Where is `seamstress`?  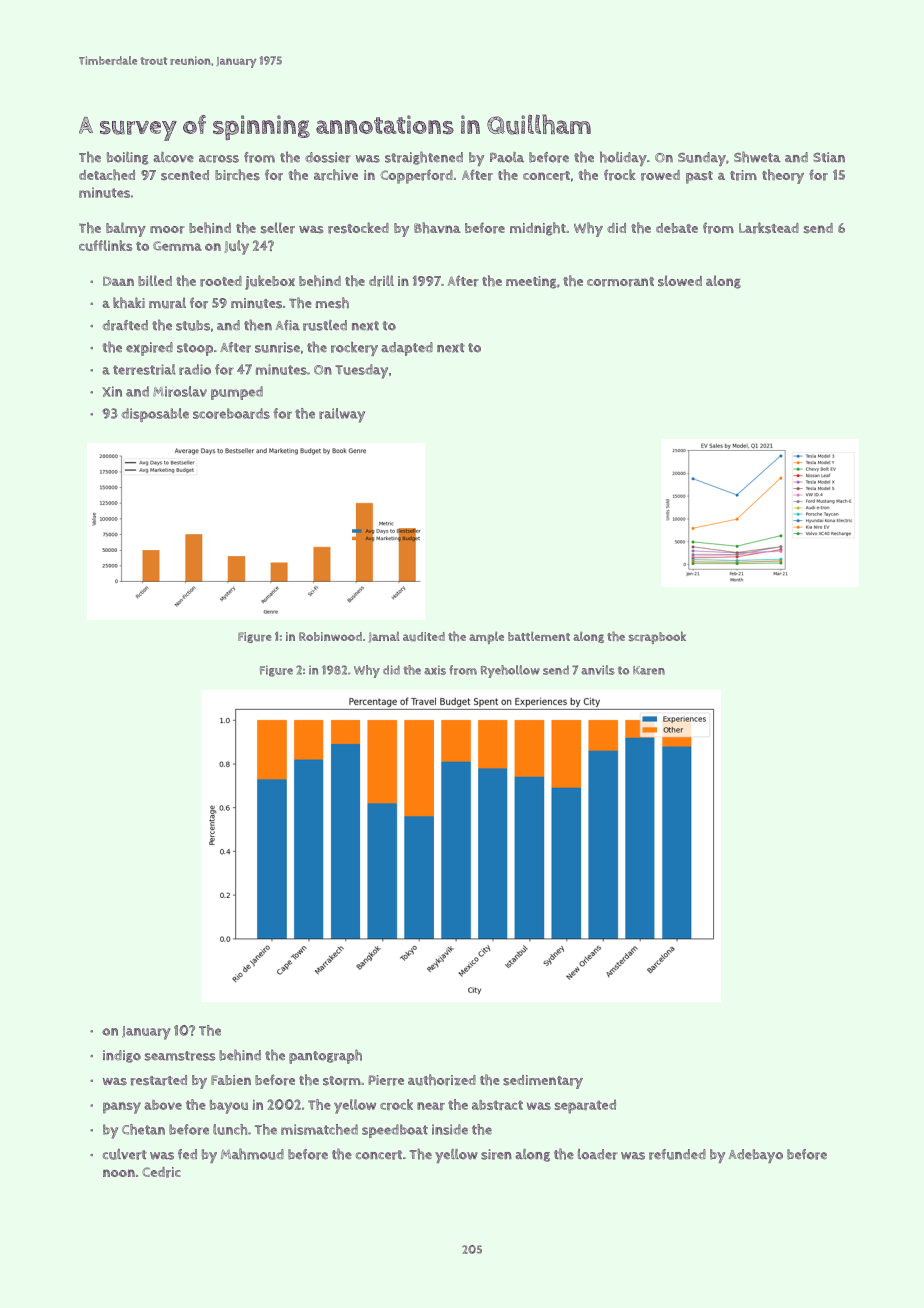 seamstress is located at coordinates (180, 1056).
